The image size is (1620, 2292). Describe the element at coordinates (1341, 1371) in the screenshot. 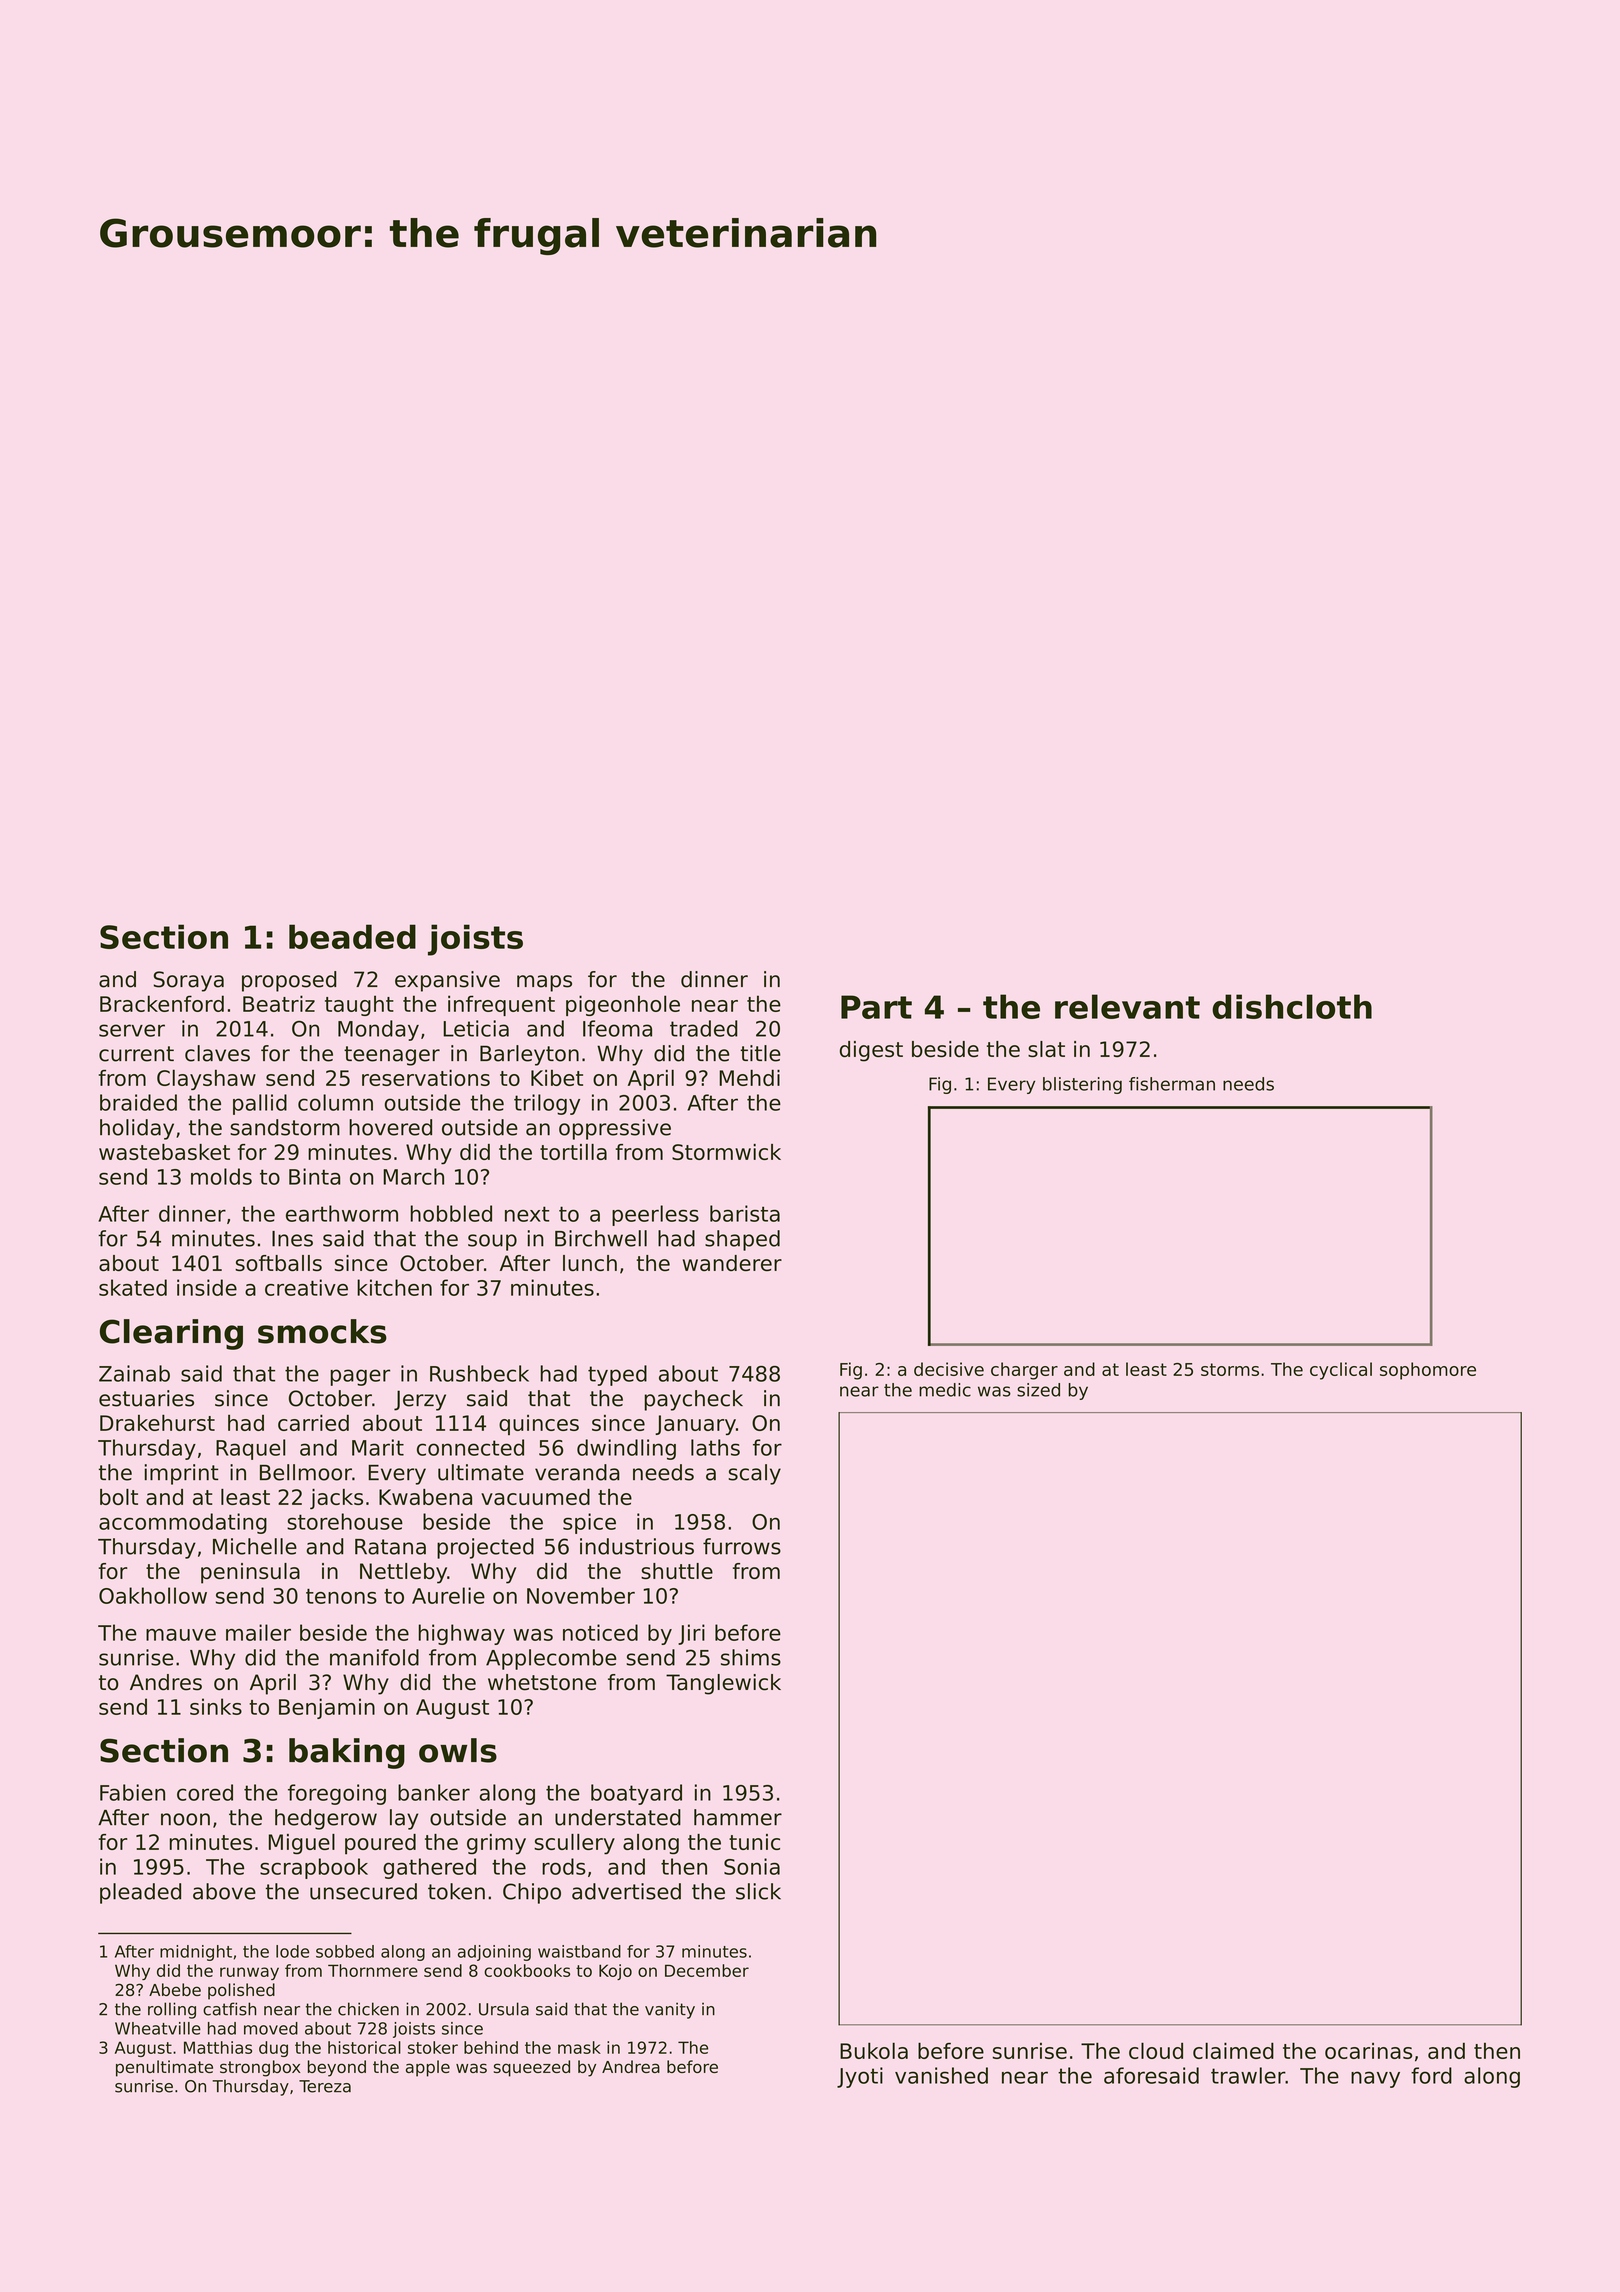

I see `cyclical` at that location.
